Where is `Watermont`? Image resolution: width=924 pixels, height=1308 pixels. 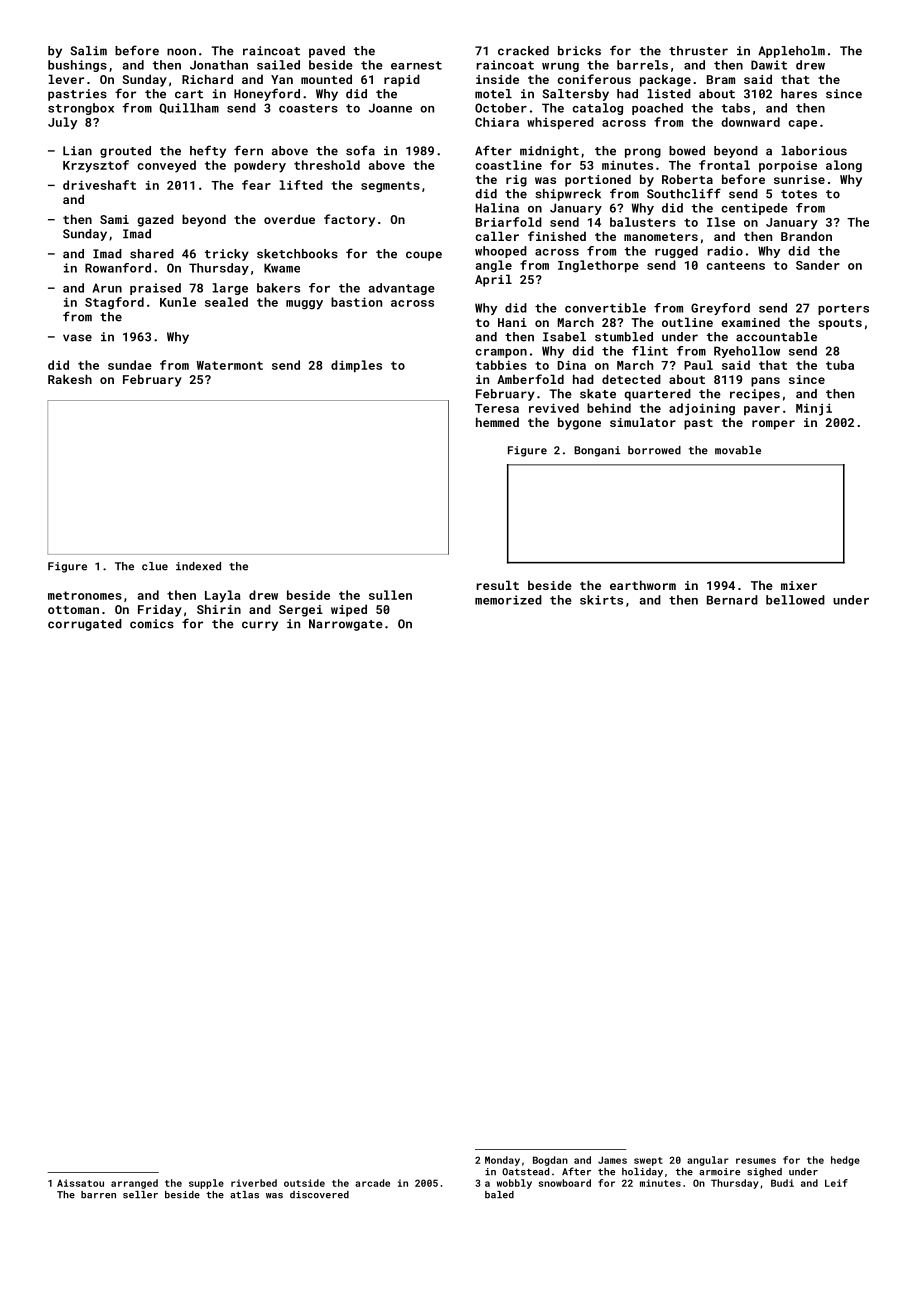
Watermont is located at coordinates (229, 365).
